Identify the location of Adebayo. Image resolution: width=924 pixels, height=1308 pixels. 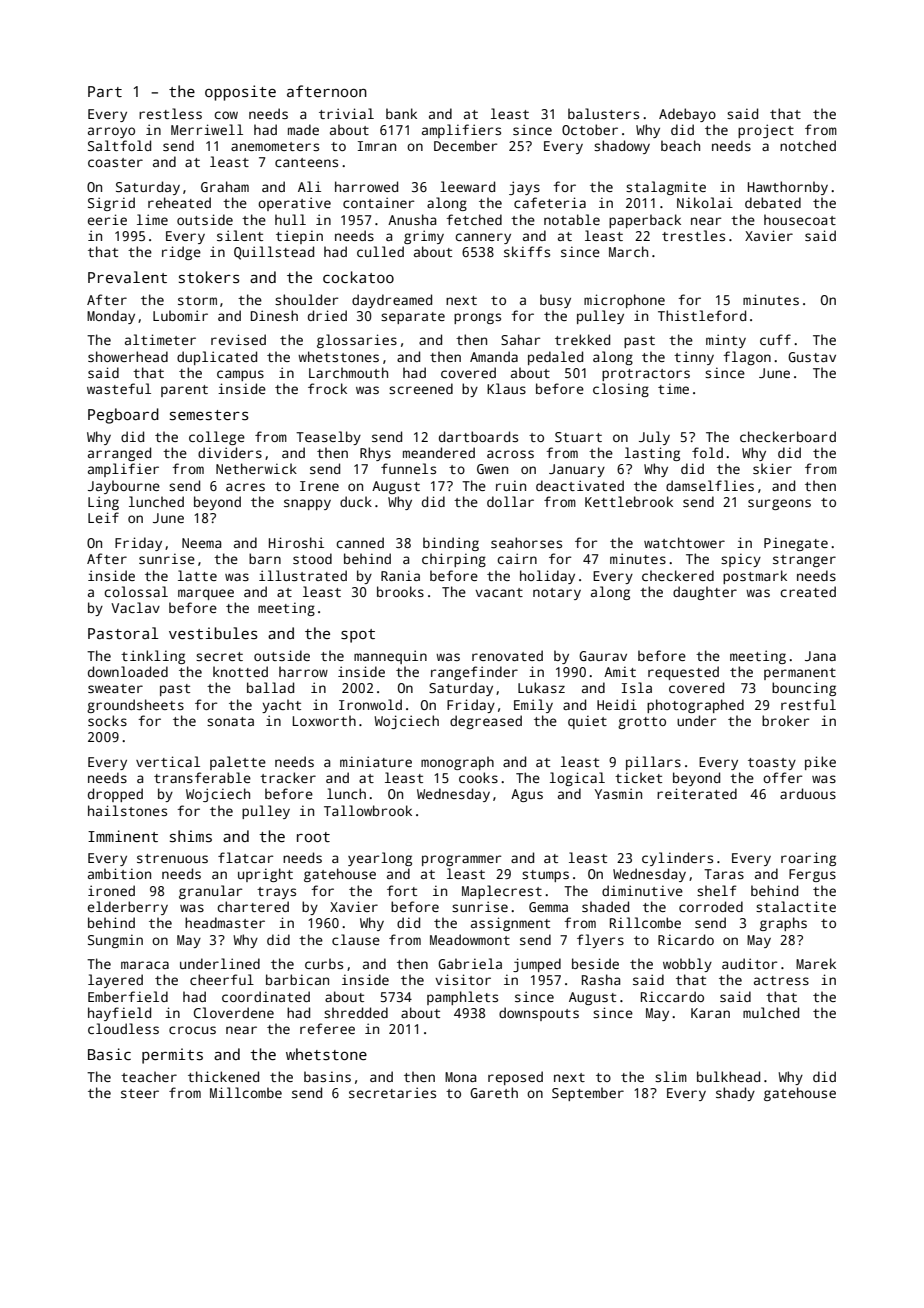
(687, 115).
